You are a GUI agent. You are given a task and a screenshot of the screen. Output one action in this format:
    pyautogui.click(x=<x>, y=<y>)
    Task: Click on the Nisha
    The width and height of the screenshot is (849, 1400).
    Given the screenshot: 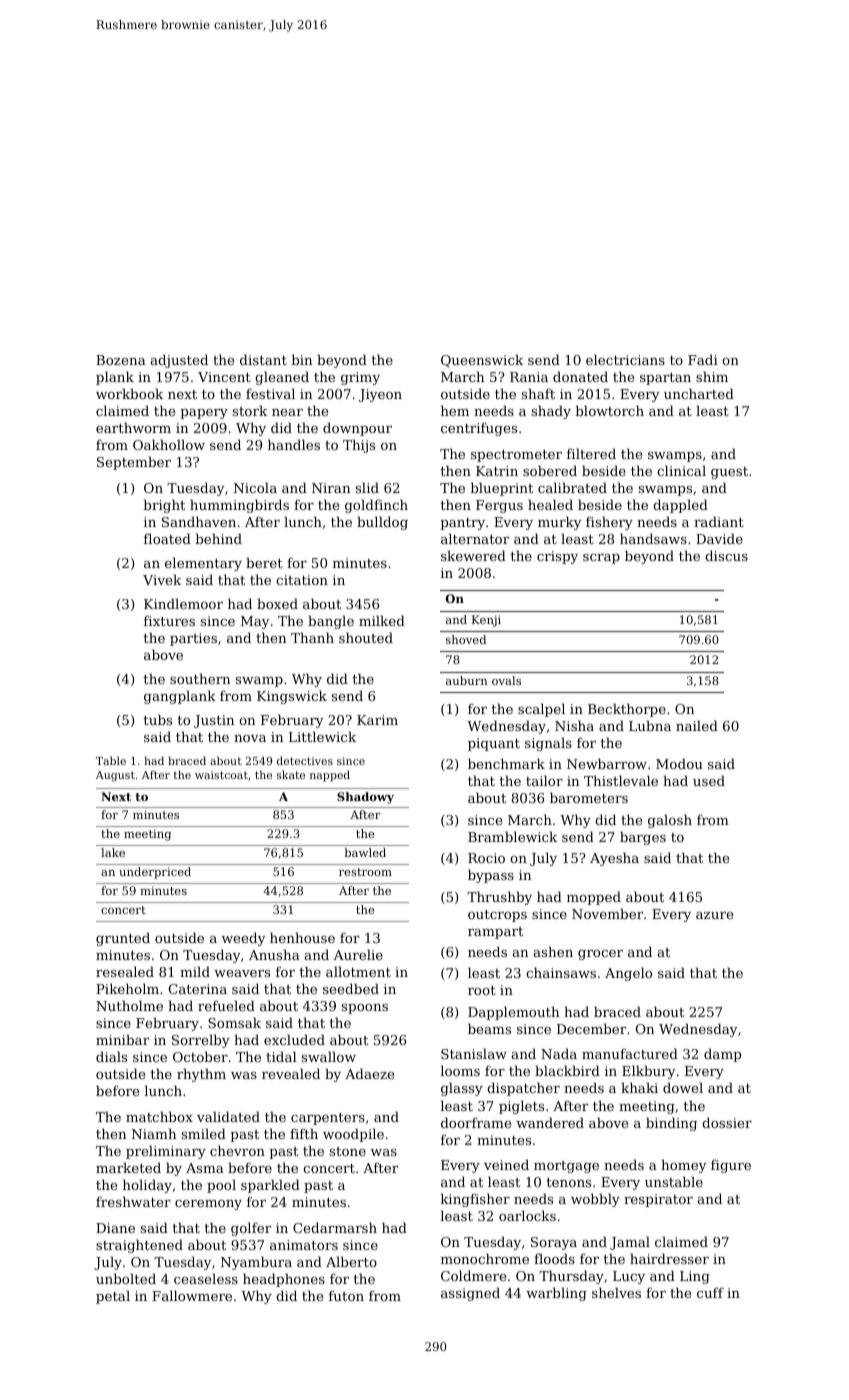 What is the action you would take?
    pyautogui.click(x=574, y=725)
